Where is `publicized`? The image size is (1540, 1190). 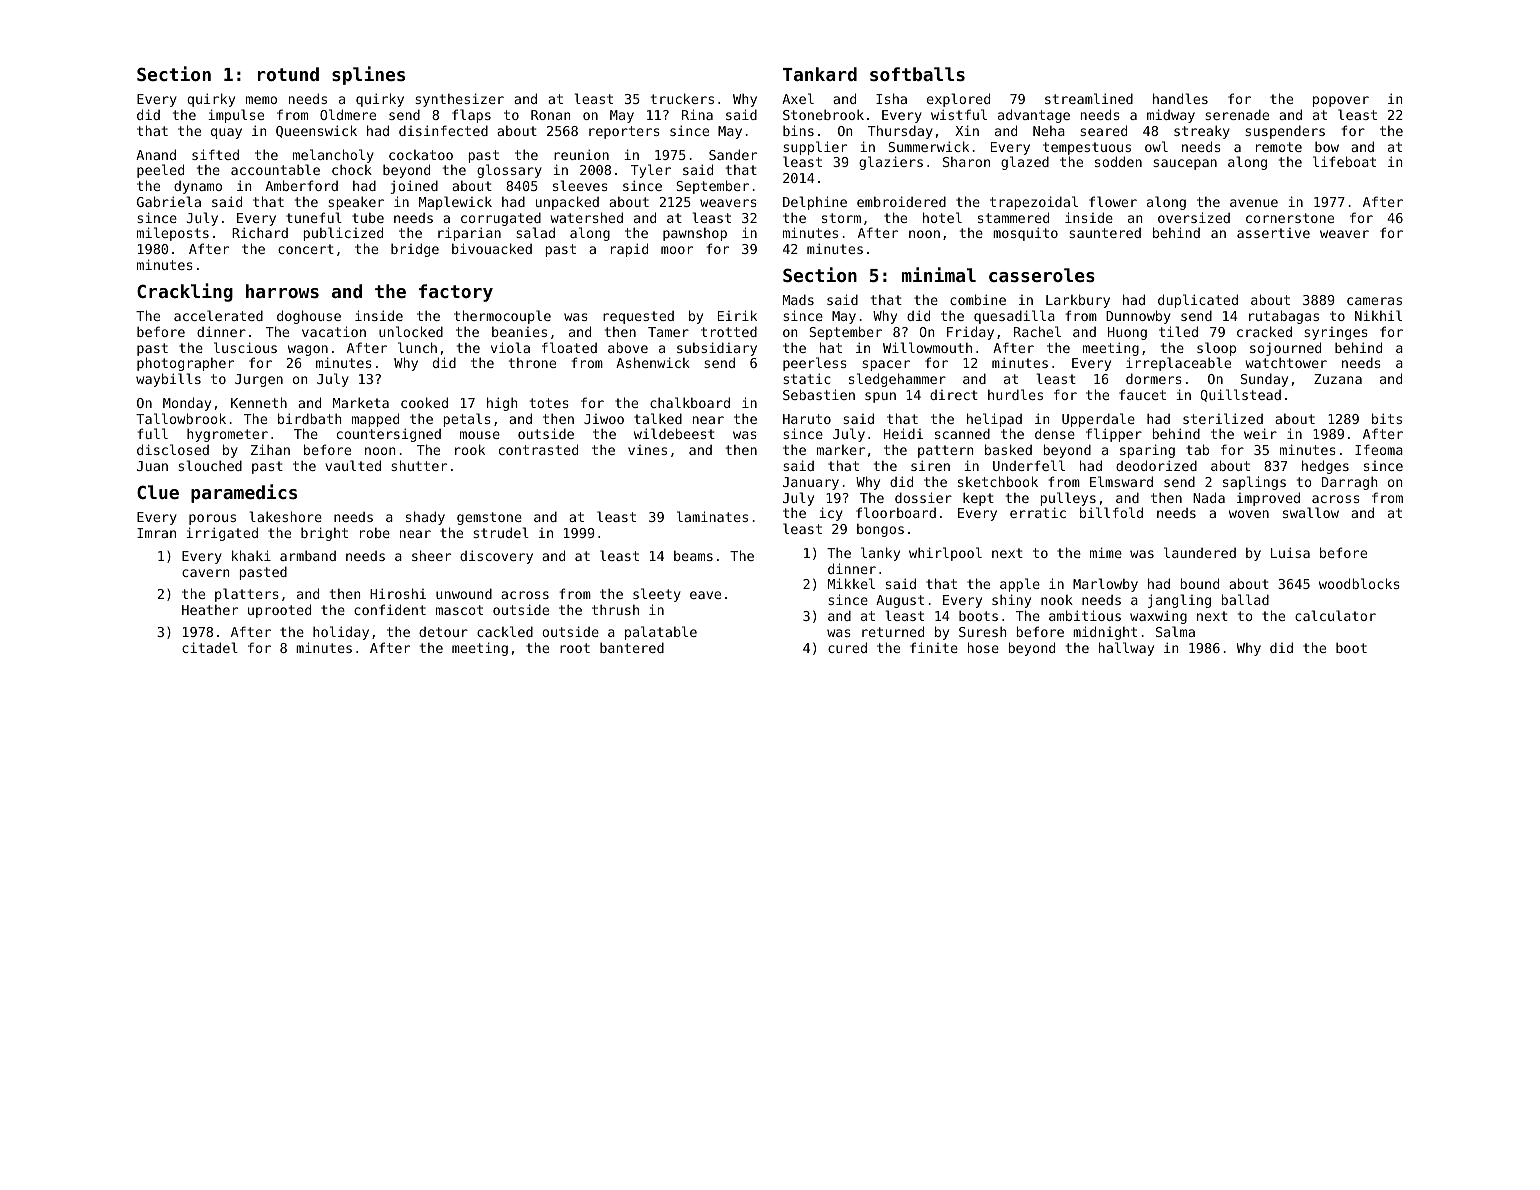 publicized is located at coordinates (343, 234).
